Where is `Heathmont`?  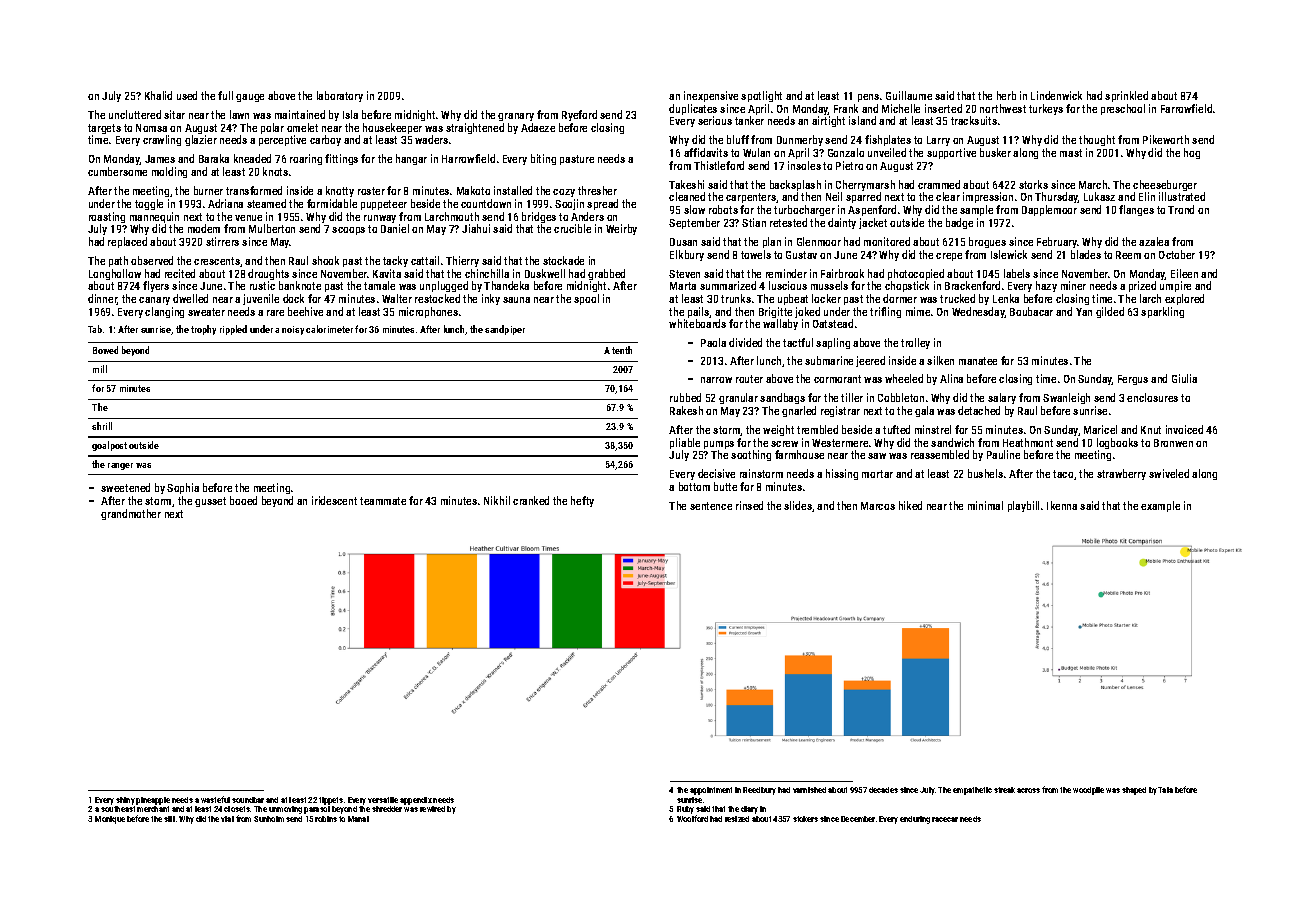
Heathmont is located at coordinates (1028, 442).
